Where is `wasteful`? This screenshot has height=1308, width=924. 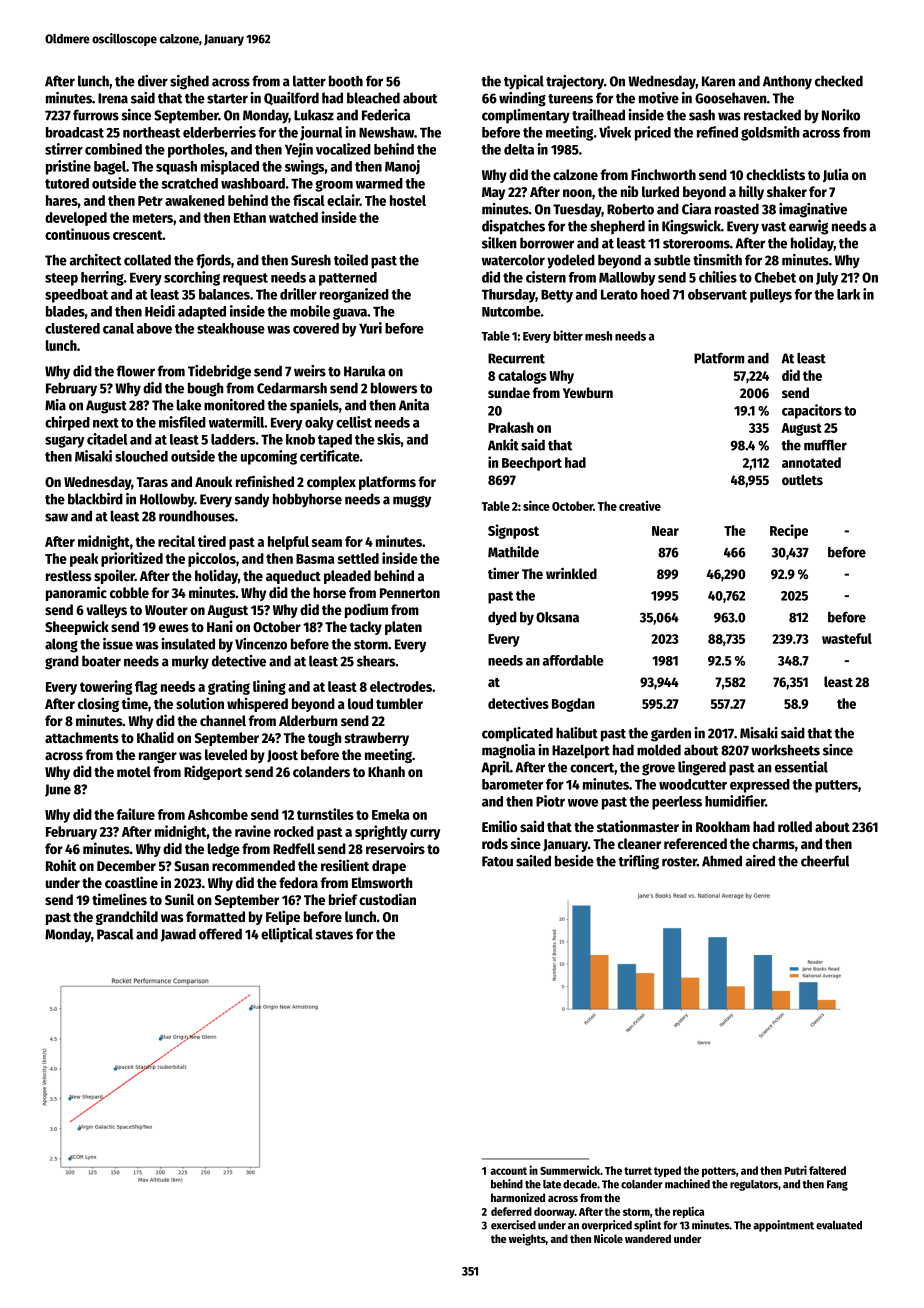
wasteful is located at coordinates (847, 638).
